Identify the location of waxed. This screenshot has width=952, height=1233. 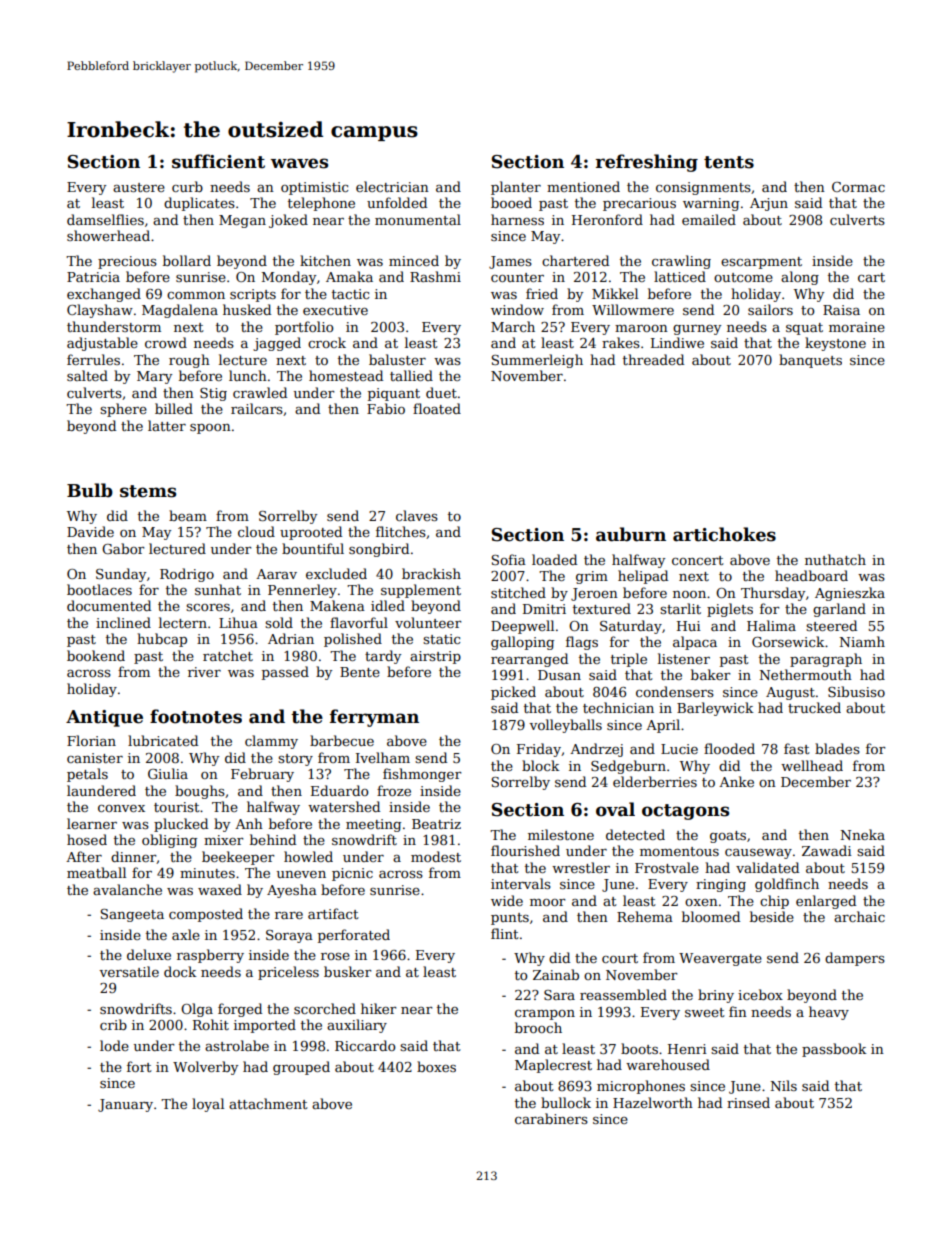
(220, 889).
